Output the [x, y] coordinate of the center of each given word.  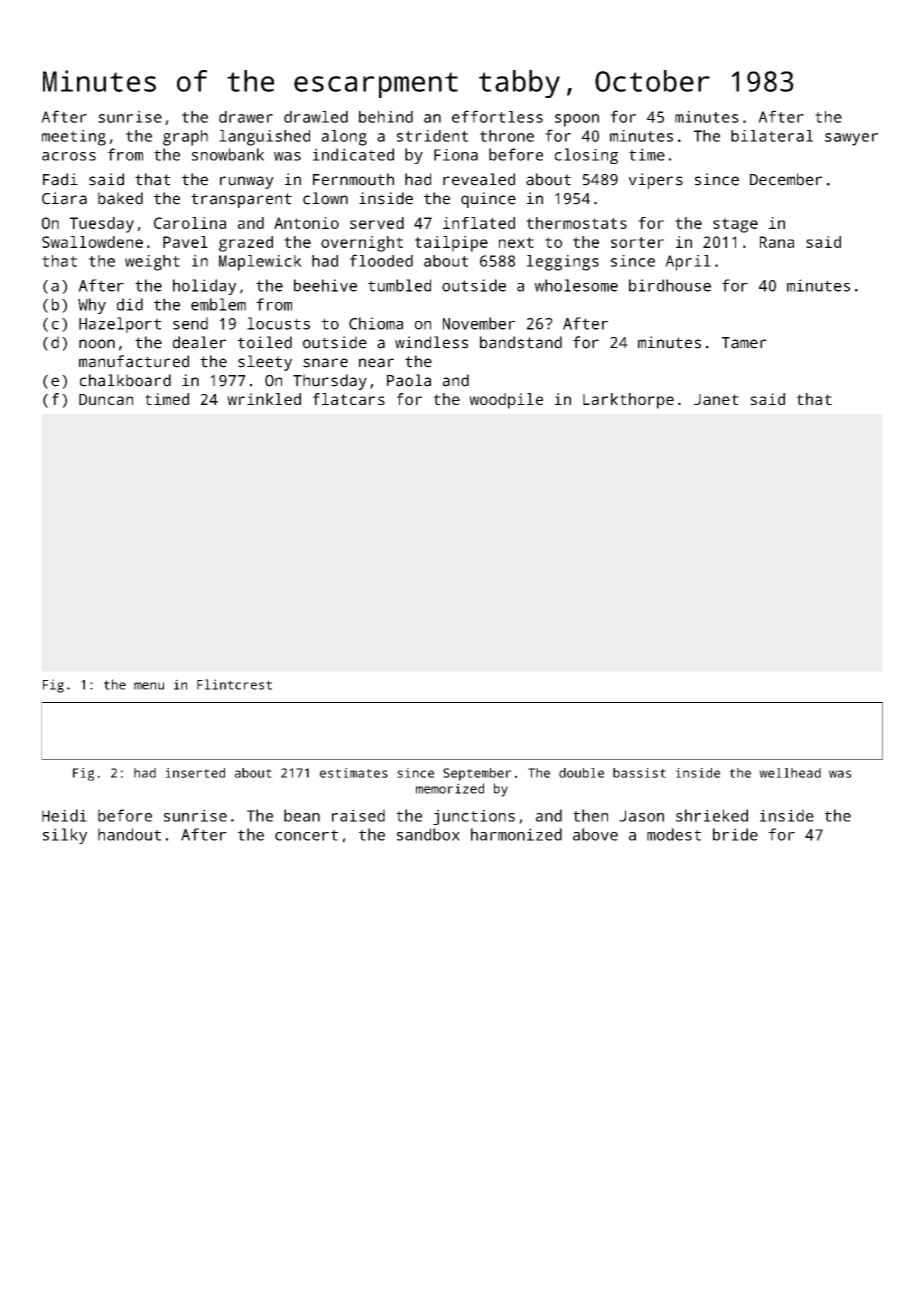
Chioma [376, 323]
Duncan [106, 399]
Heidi [64, 815]
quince [488, 200]
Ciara [64, 198]
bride [735, 834]
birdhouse [670, 285]
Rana [777, 242]
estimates [354, 773]
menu [149, 686]
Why [92, 306]
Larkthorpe [628, 401]
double [581, 773]
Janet [716, 399]
